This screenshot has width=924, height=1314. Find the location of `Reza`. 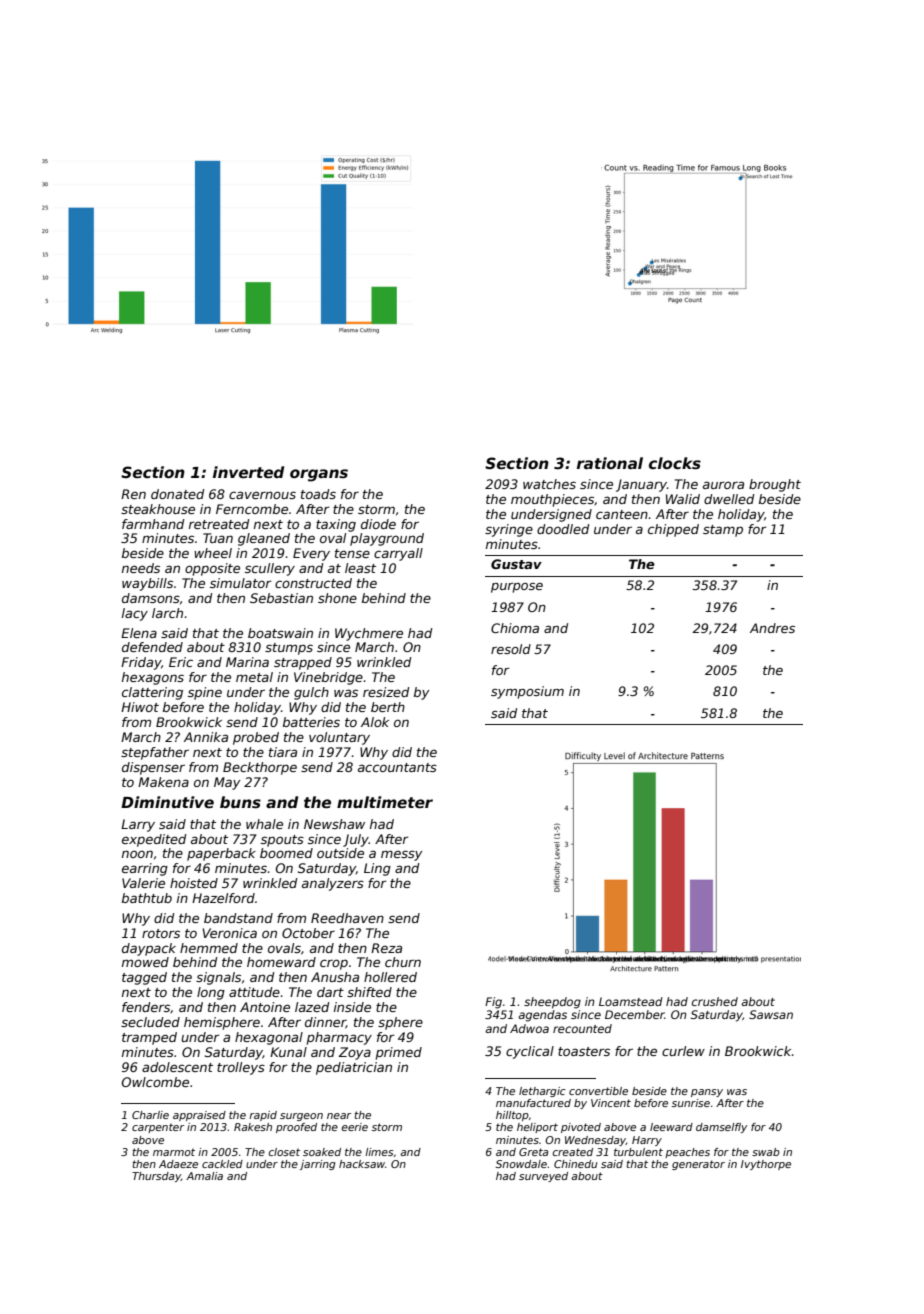

Reza is located at coordinates (386, 948).
